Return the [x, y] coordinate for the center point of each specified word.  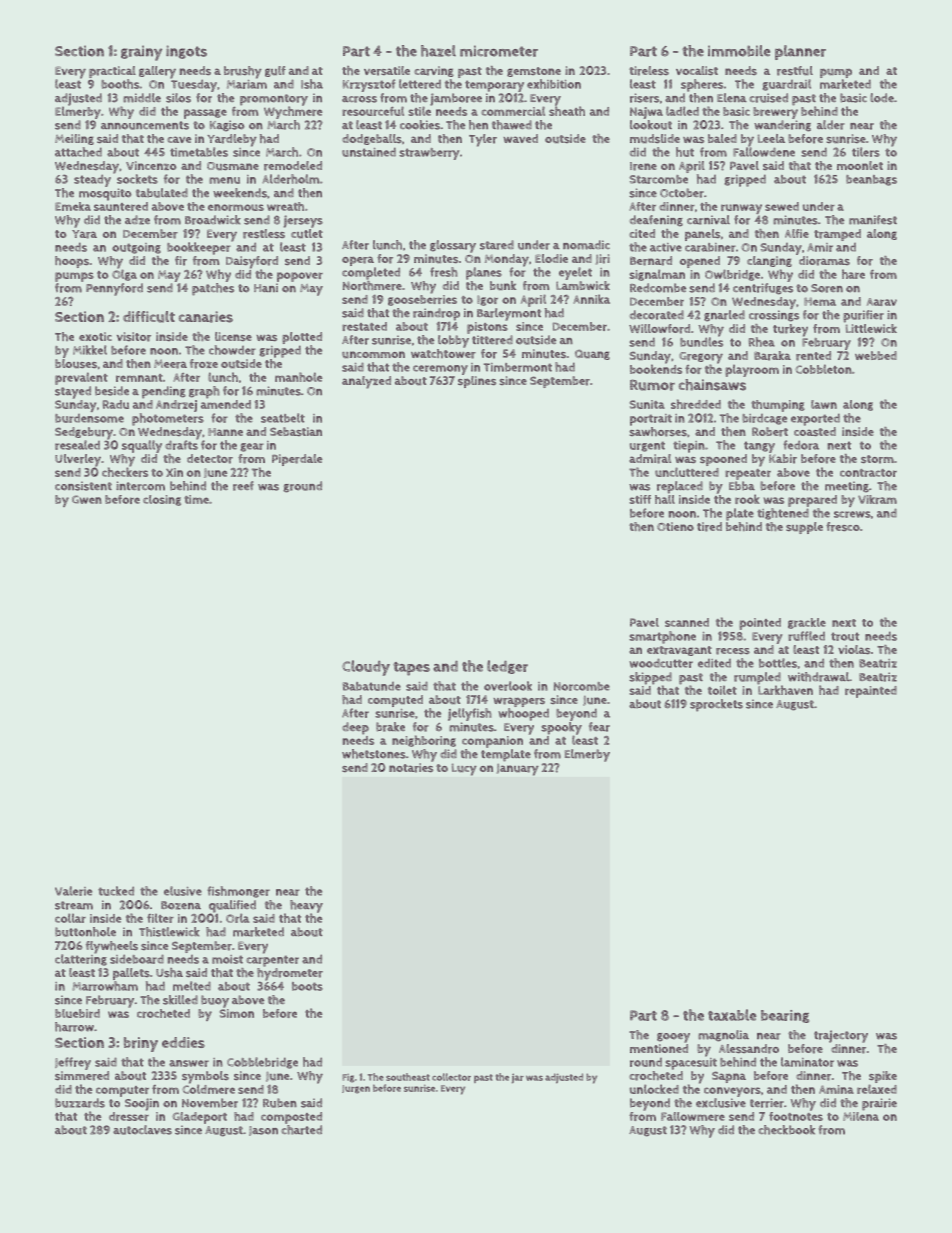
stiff [640, 499]
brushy [243, 72]
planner [800, 52]
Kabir [783, 459]
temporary [494, 86]
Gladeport [199, 1118]
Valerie [73, 891]
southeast [408, 1077]
